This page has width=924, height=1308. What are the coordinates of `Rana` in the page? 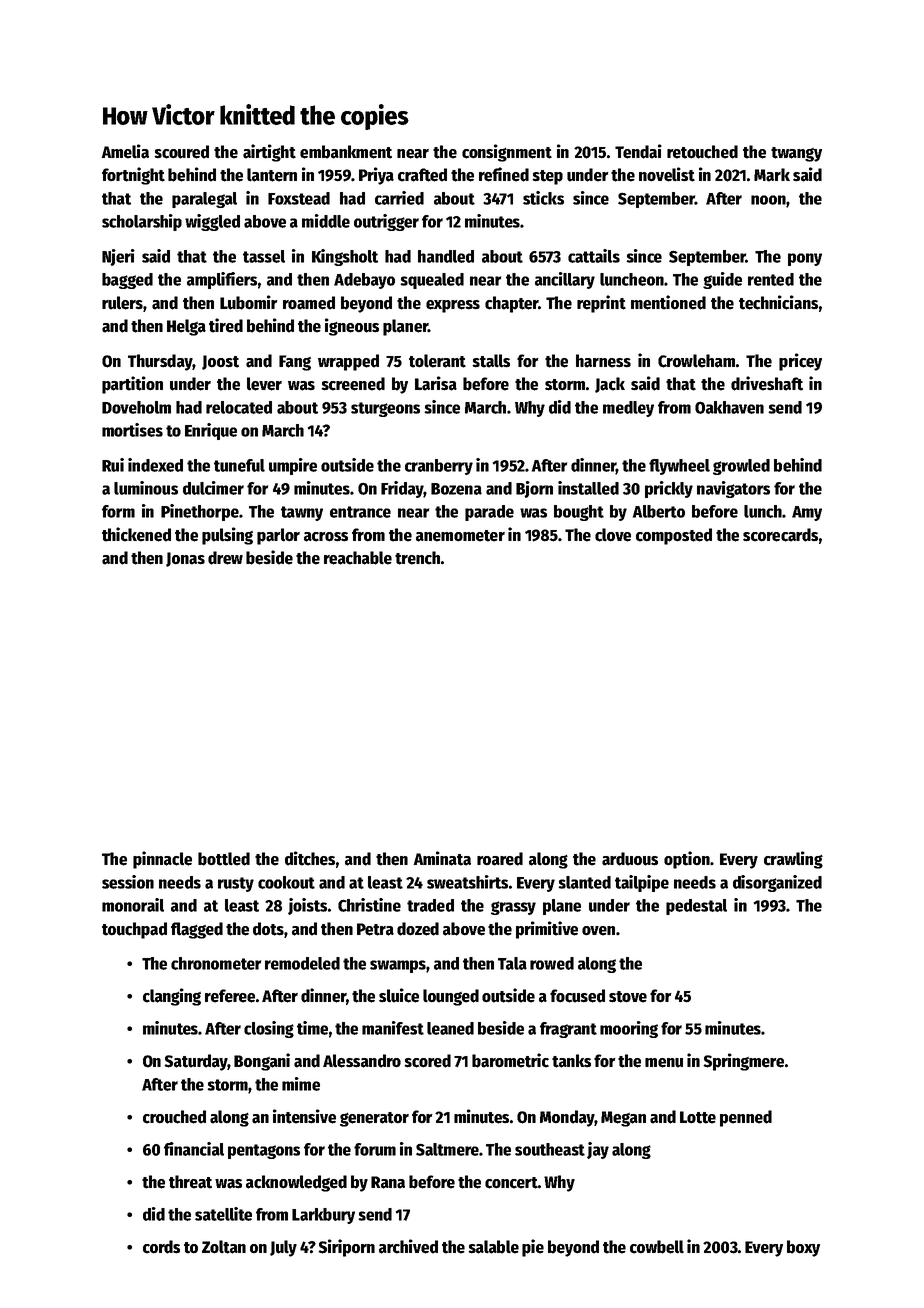 It's located at (388, 1182).
